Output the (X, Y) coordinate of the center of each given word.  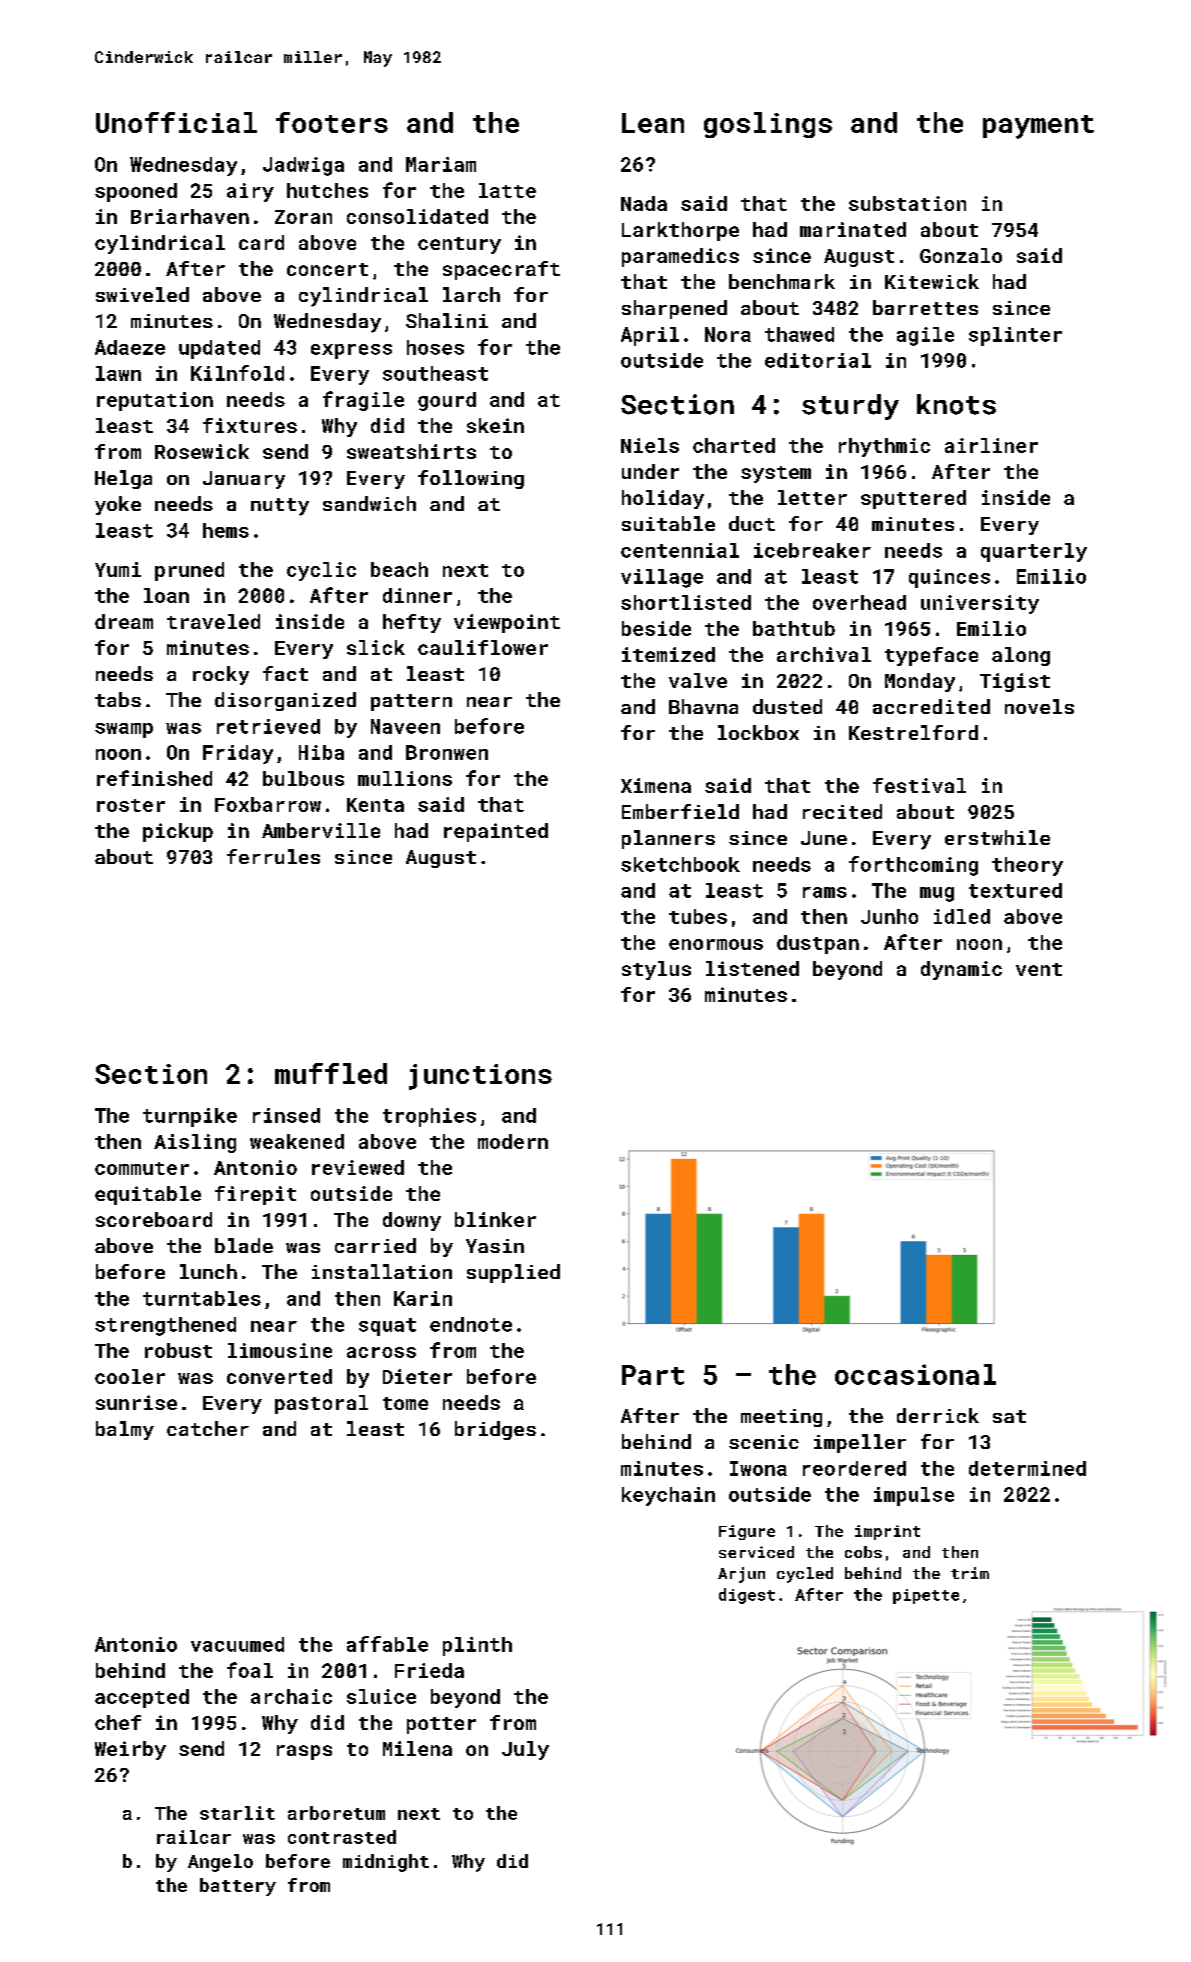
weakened (297, 1141)
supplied (513, 1273)
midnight (386, 1863)
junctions (480, 1077)
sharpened (674, 309)
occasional (915, 1374)
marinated (853, 229)
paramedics (680, 257)
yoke (118, 505)
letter (812, 497)
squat (387, 1327)
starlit (237, 1813)
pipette (926, 1596)
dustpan (818, 944)
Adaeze (130, 347)
